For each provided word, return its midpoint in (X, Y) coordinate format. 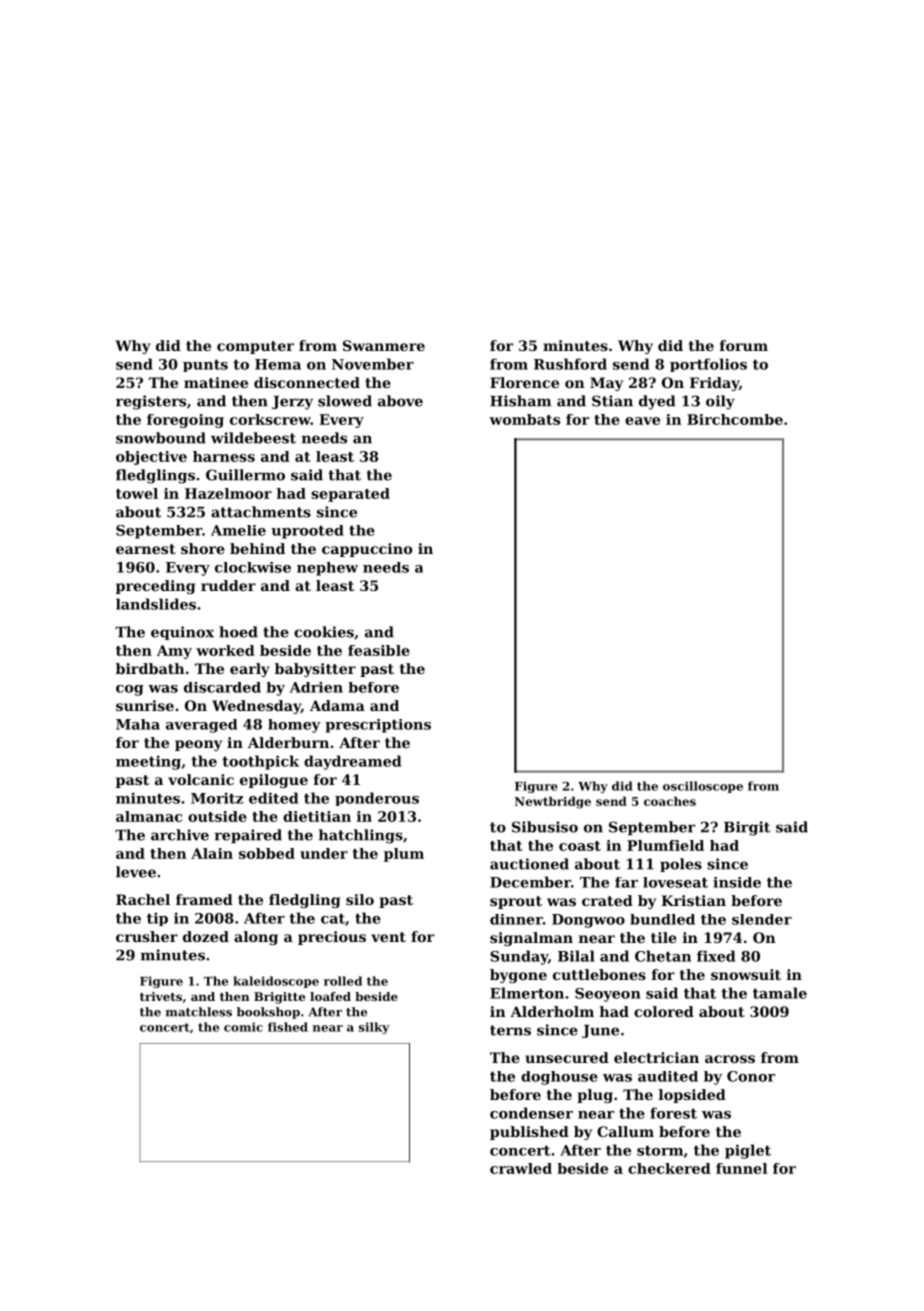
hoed (238, 632)
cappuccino (367, 550)
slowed (345, 401)
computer (255, 347)
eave (642, 421)
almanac (149, 816)
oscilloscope (703, 787)
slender (762, 919)
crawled (521, 1168)
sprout (516, 902)
